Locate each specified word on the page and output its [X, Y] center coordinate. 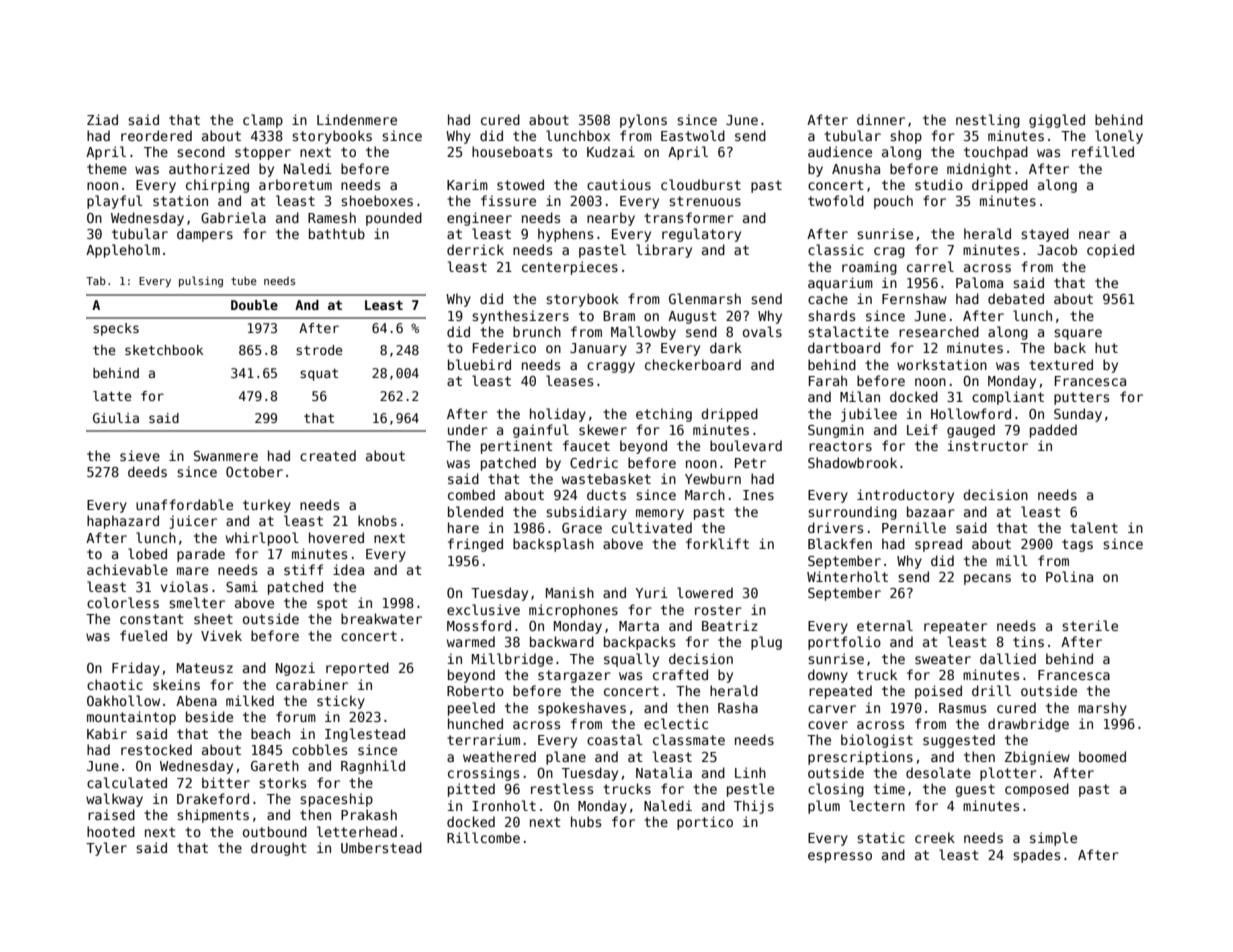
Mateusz [205, 668]
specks [116, 329]
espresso [840, 857]
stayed [1045, 235]
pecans [987, 579]
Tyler [106, 849]
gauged [971, 431]
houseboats [512, 151]
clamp [263, 121]
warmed [471, 641]
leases [569, 380]
